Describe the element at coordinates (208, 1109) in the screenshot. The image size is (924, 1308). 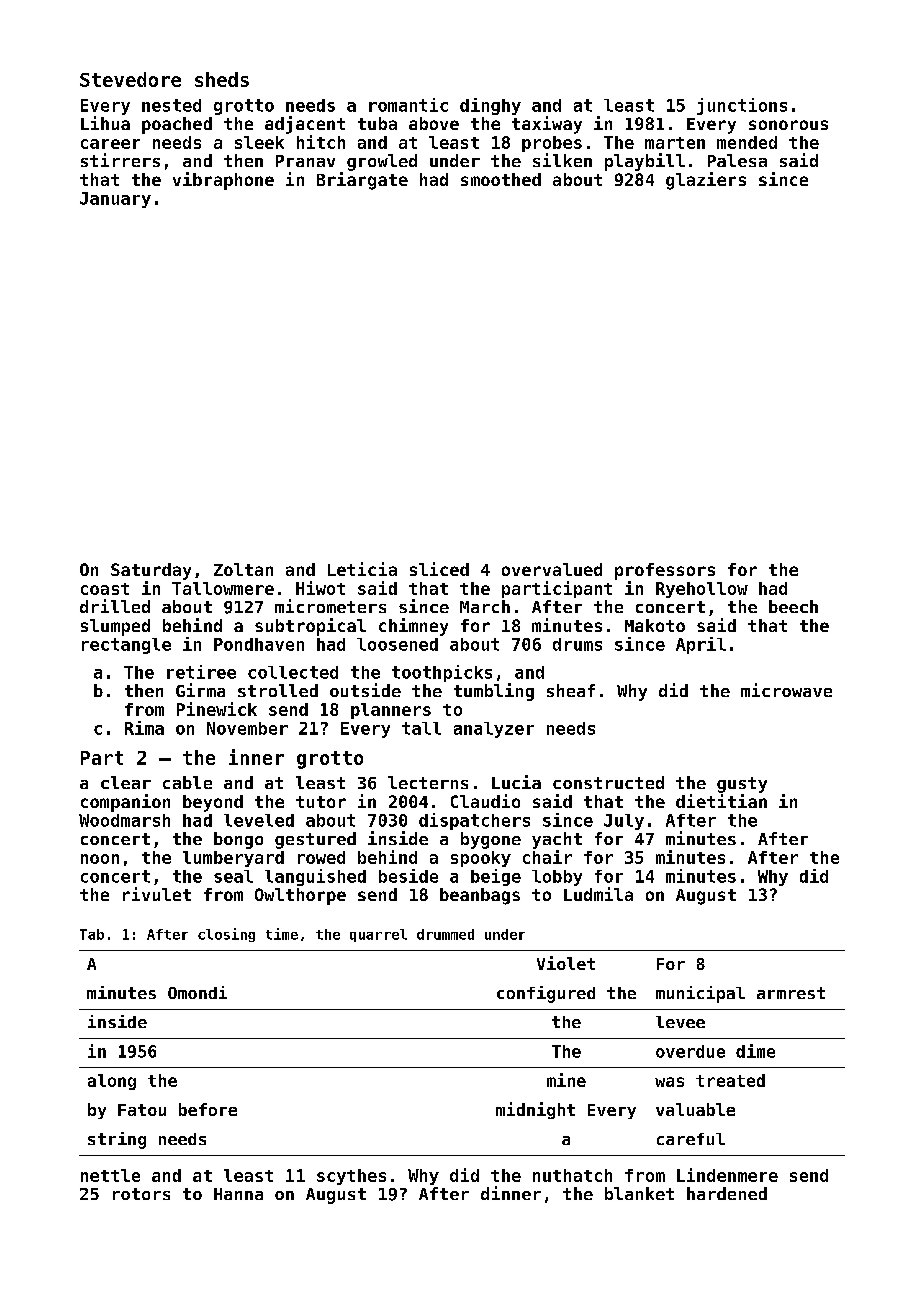
I see `before` at that location.
